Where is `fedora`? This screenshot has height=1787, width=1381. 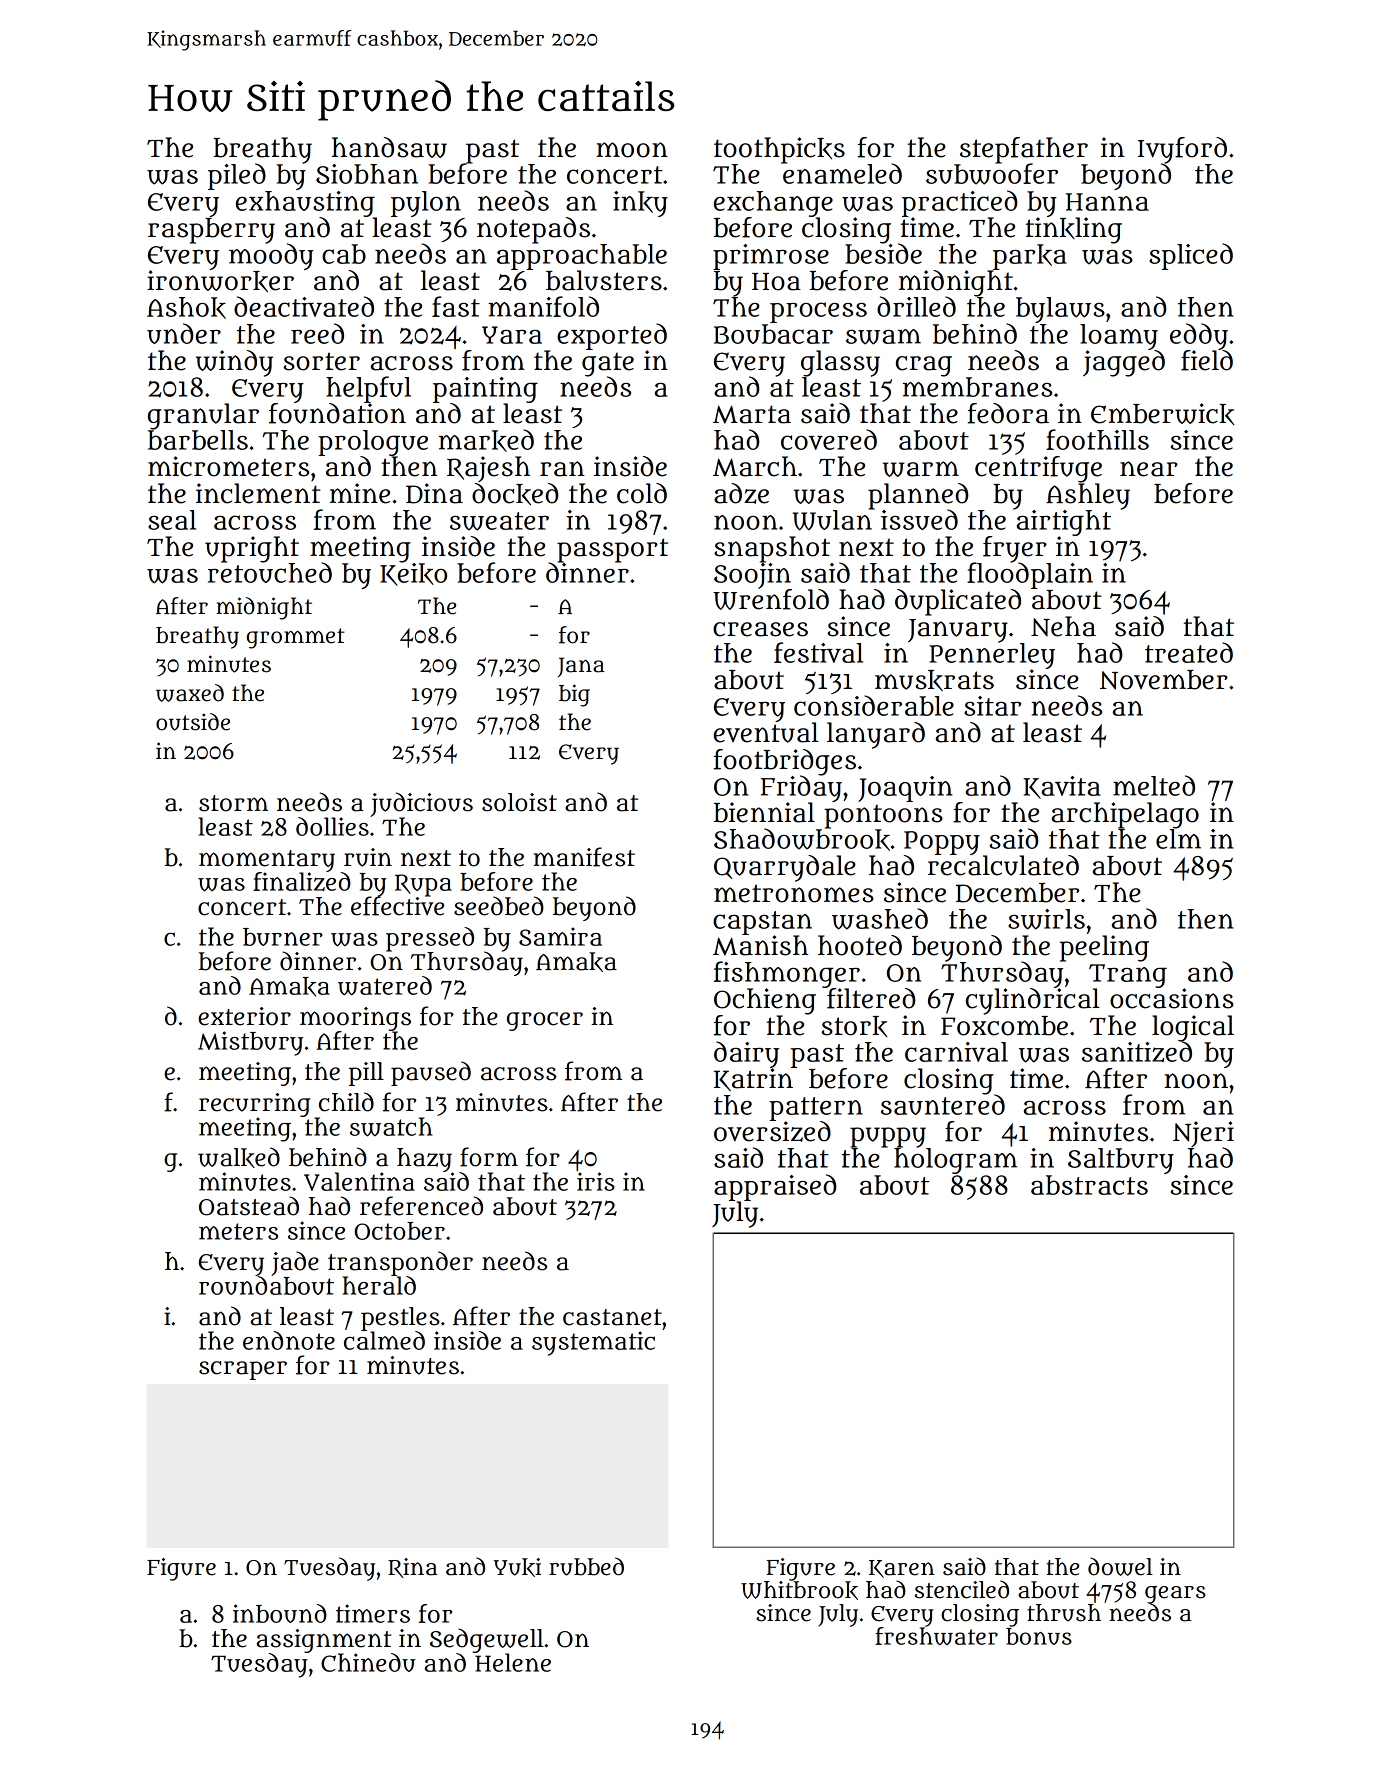
fedora is located at coordinates (1008, 413).
